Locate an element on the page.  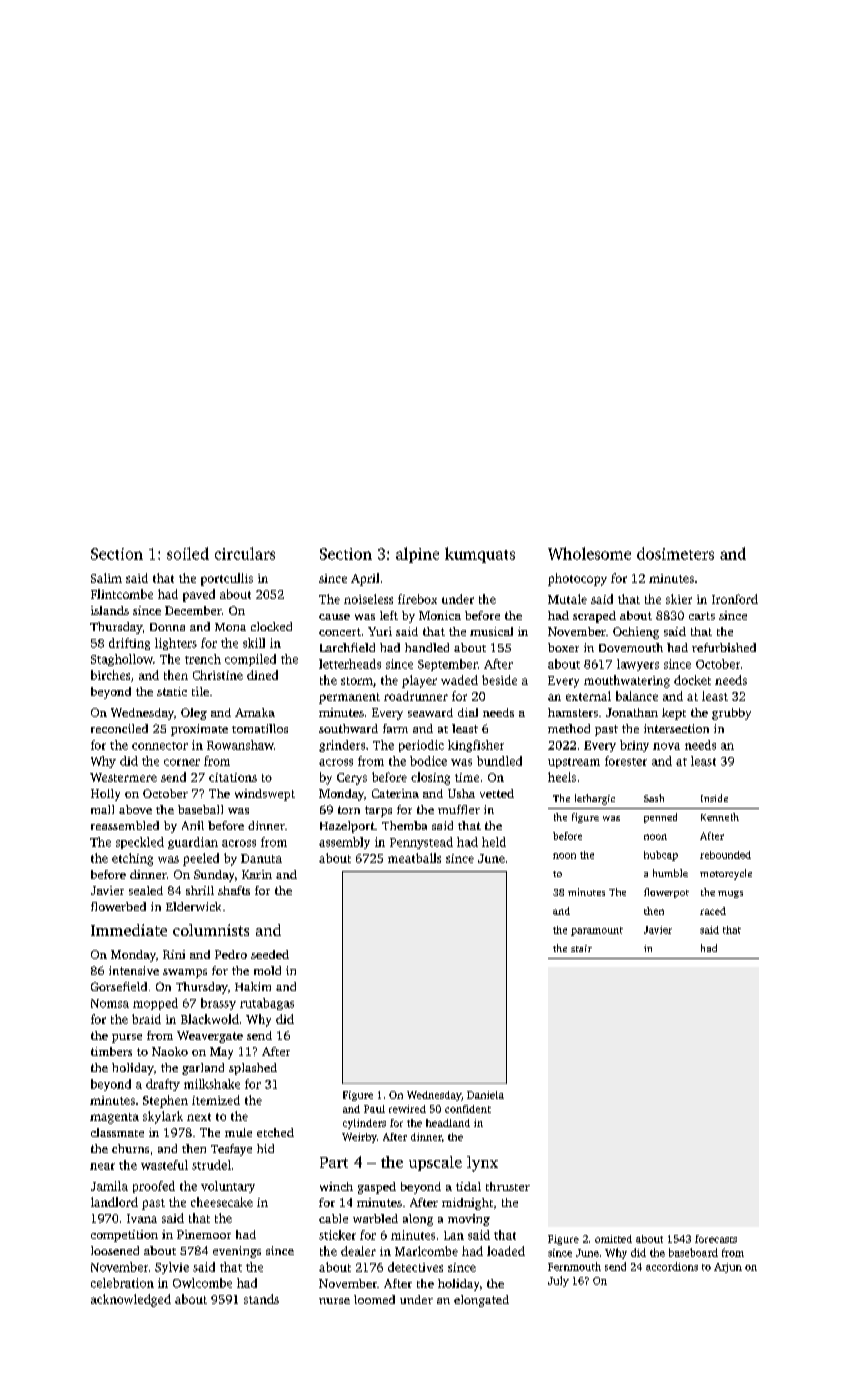
hubcap is located at coordinates (661, 856).
